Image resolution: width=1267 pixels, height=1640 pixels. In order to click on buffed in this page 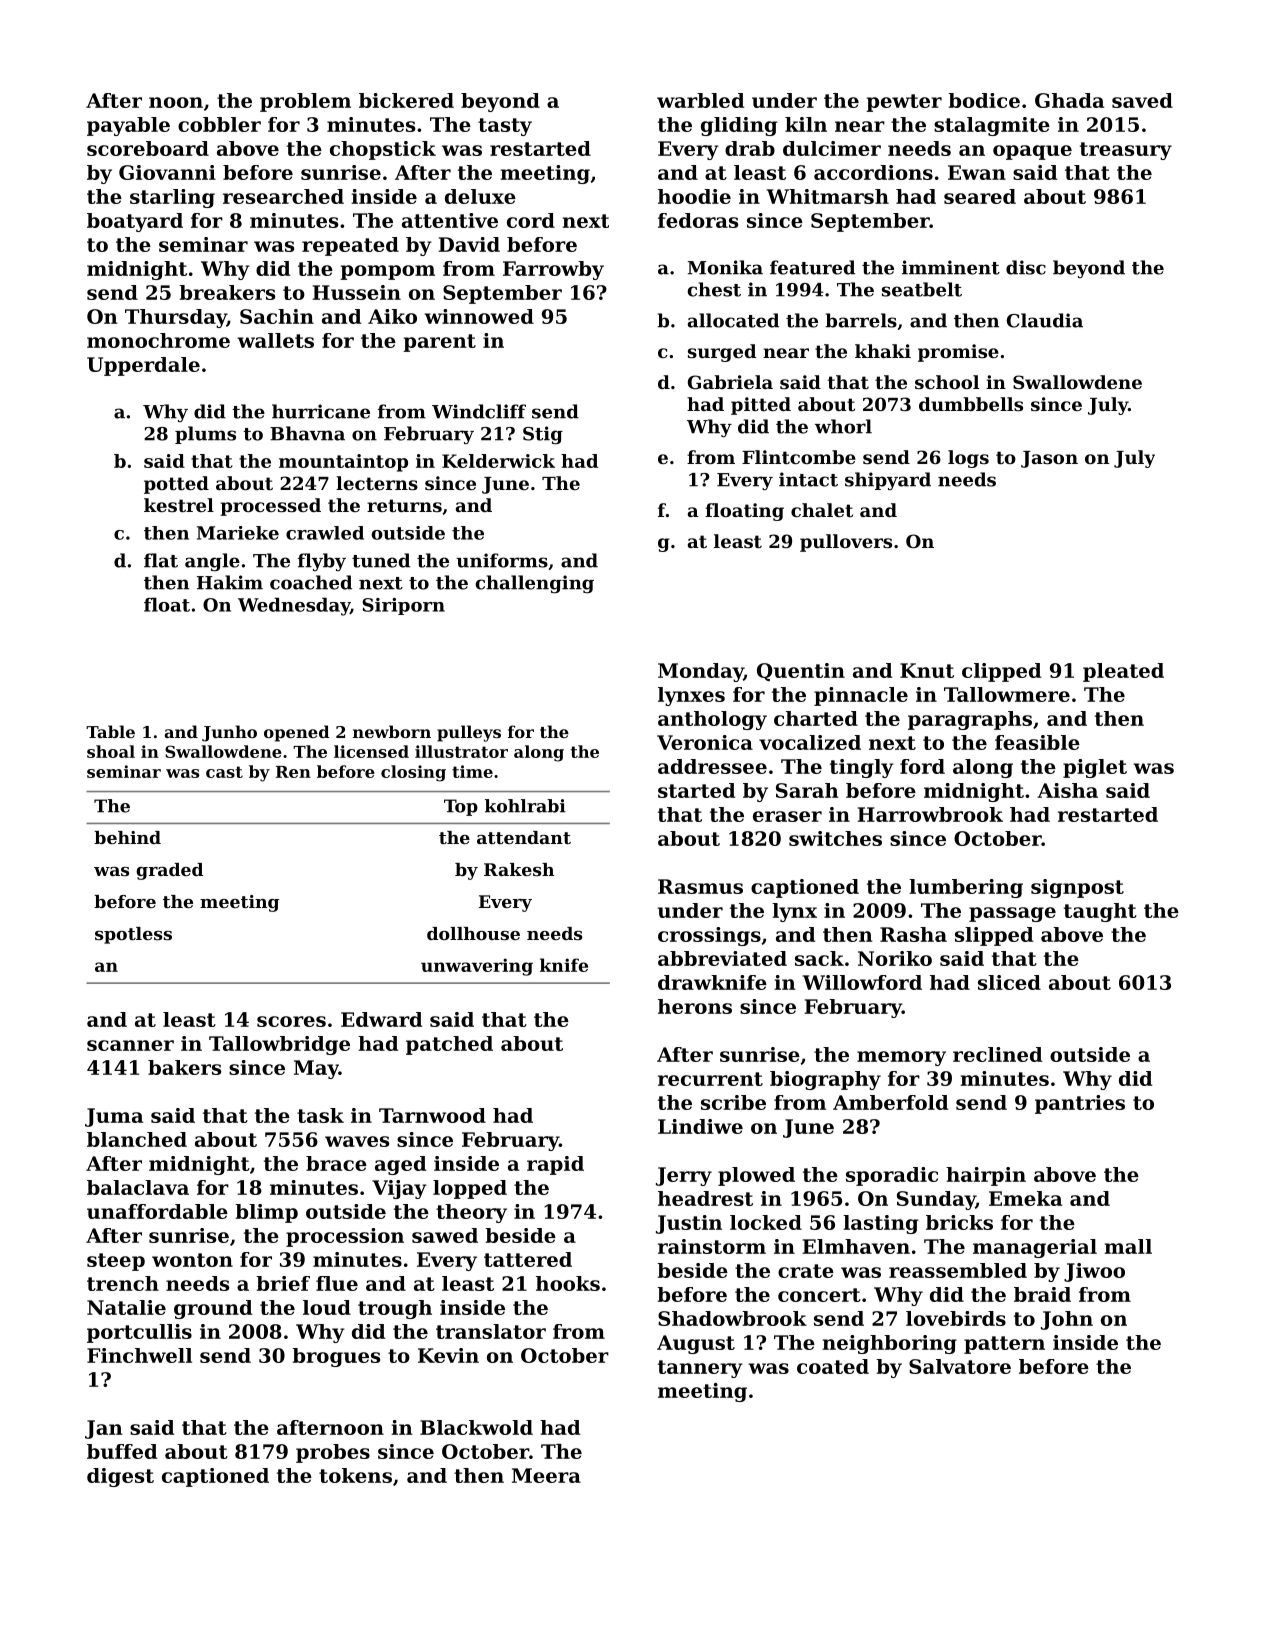, I will do `click(122, 1451)`.
